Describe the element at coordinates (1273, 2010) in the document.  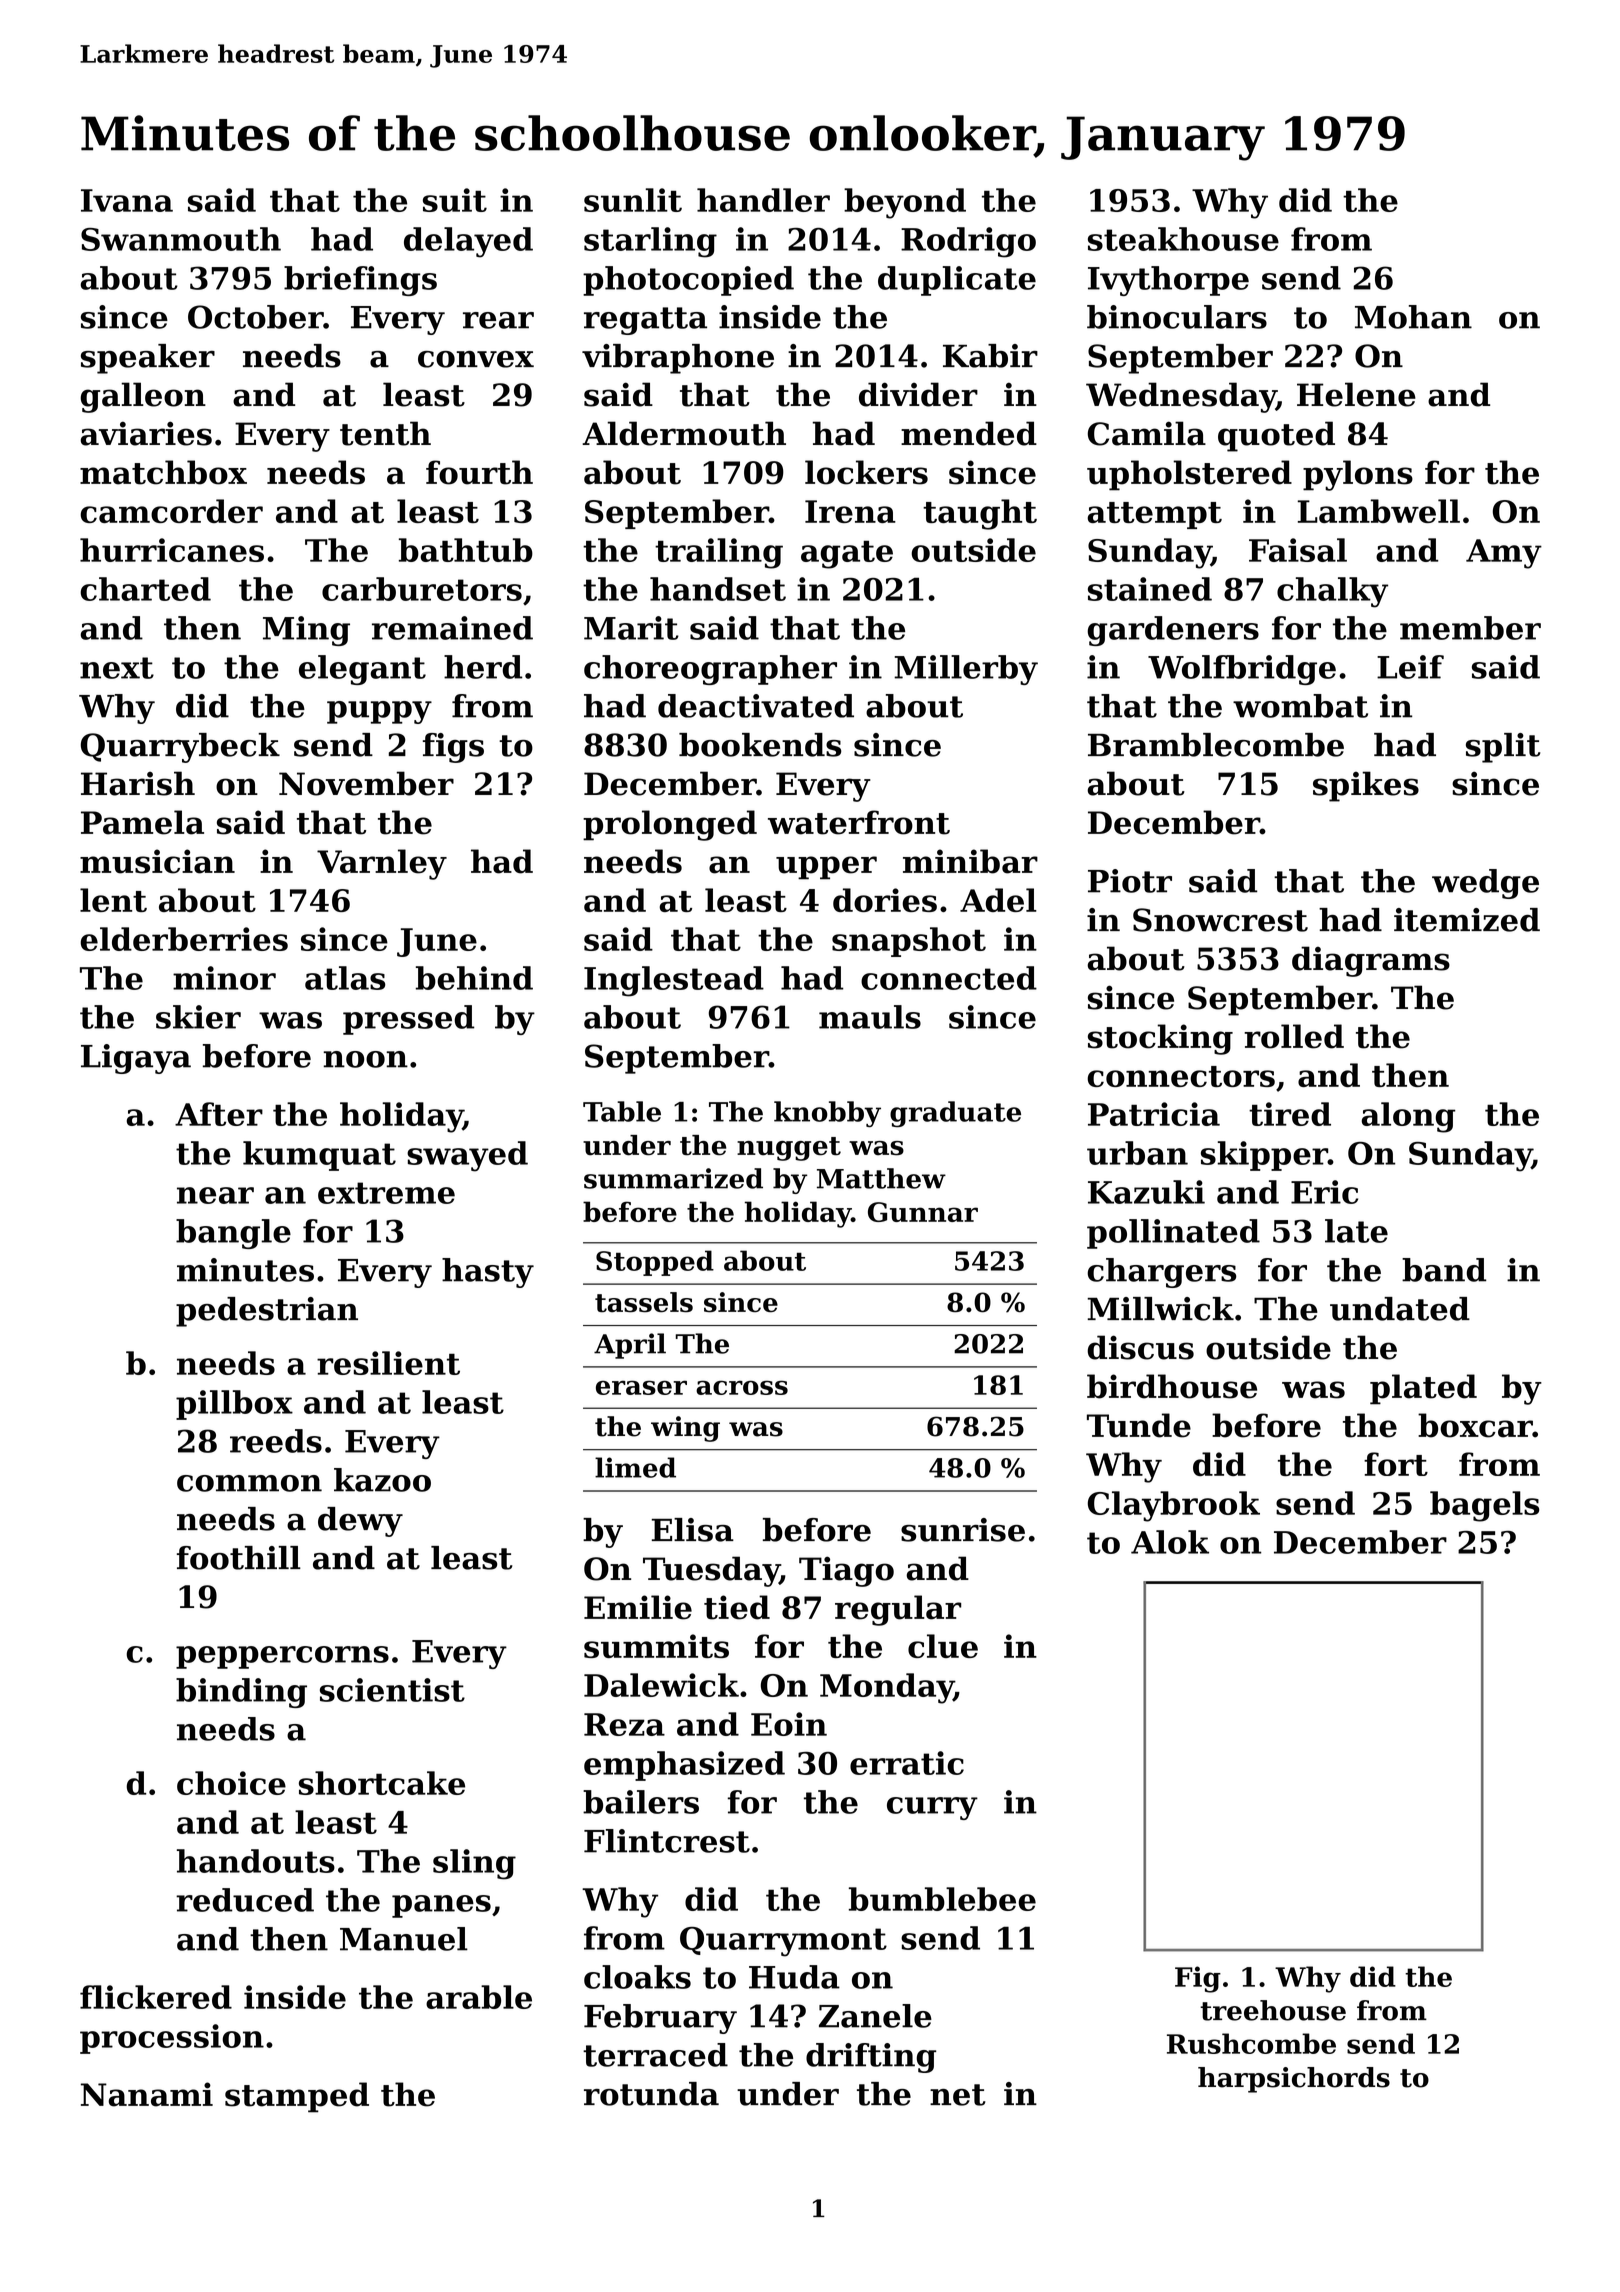
I see `treehouse` at that location.
